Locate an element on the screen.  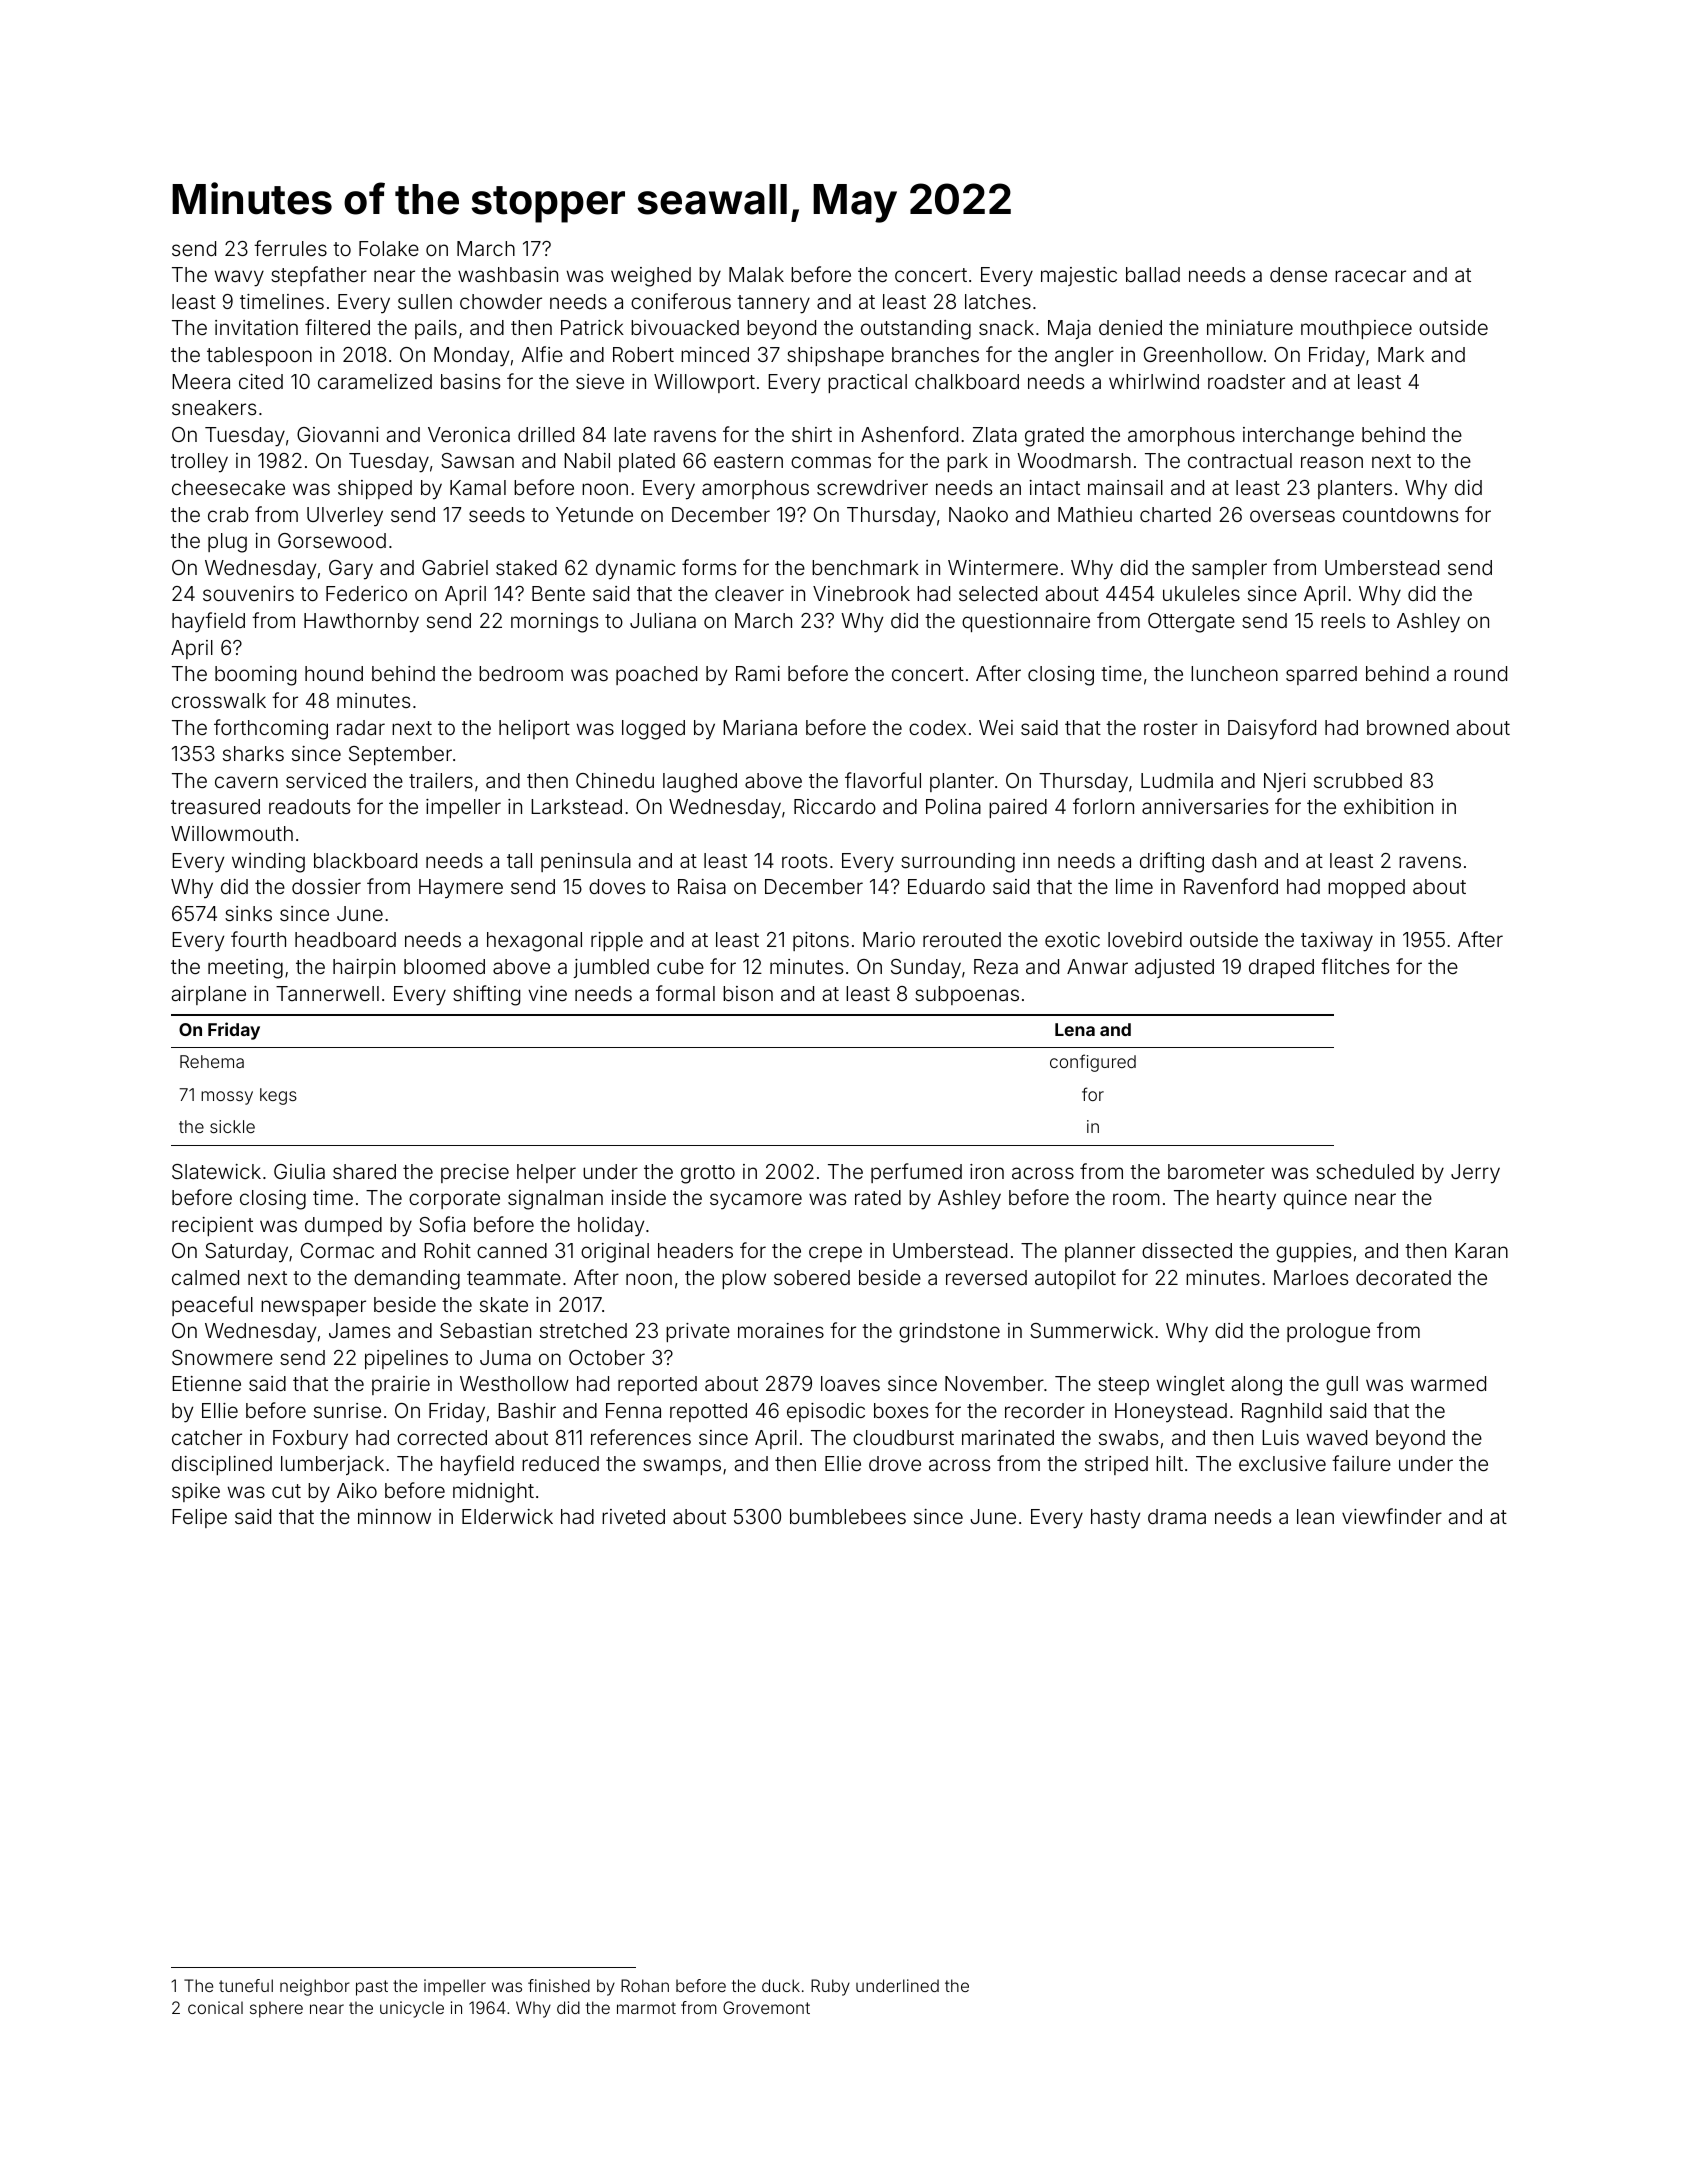
Ottergate is located at coordinates (1191, 623).
